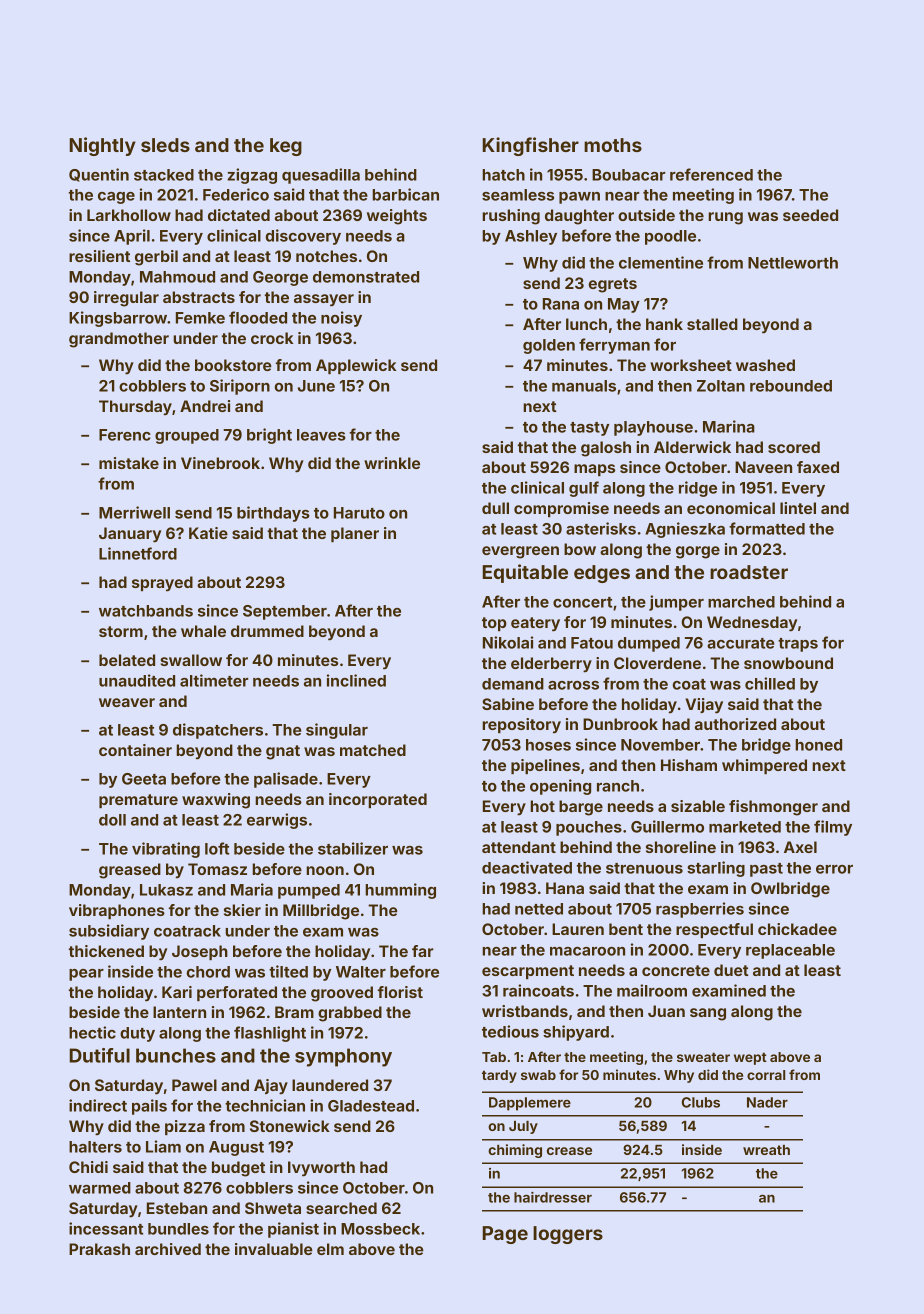  I want to click on moths, so click(613, 145).
